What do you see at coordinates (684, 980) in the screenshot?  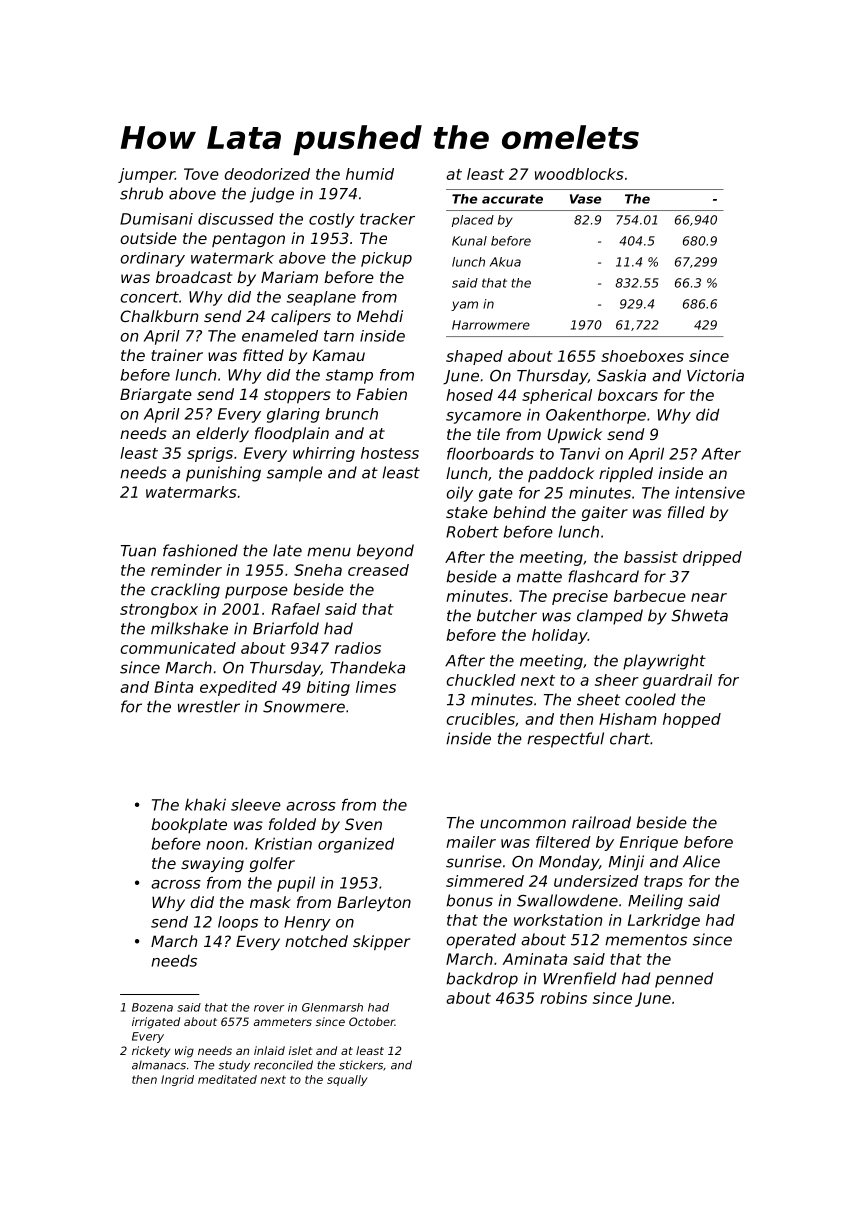 I see `penned` at bounding box center [684, 980].
